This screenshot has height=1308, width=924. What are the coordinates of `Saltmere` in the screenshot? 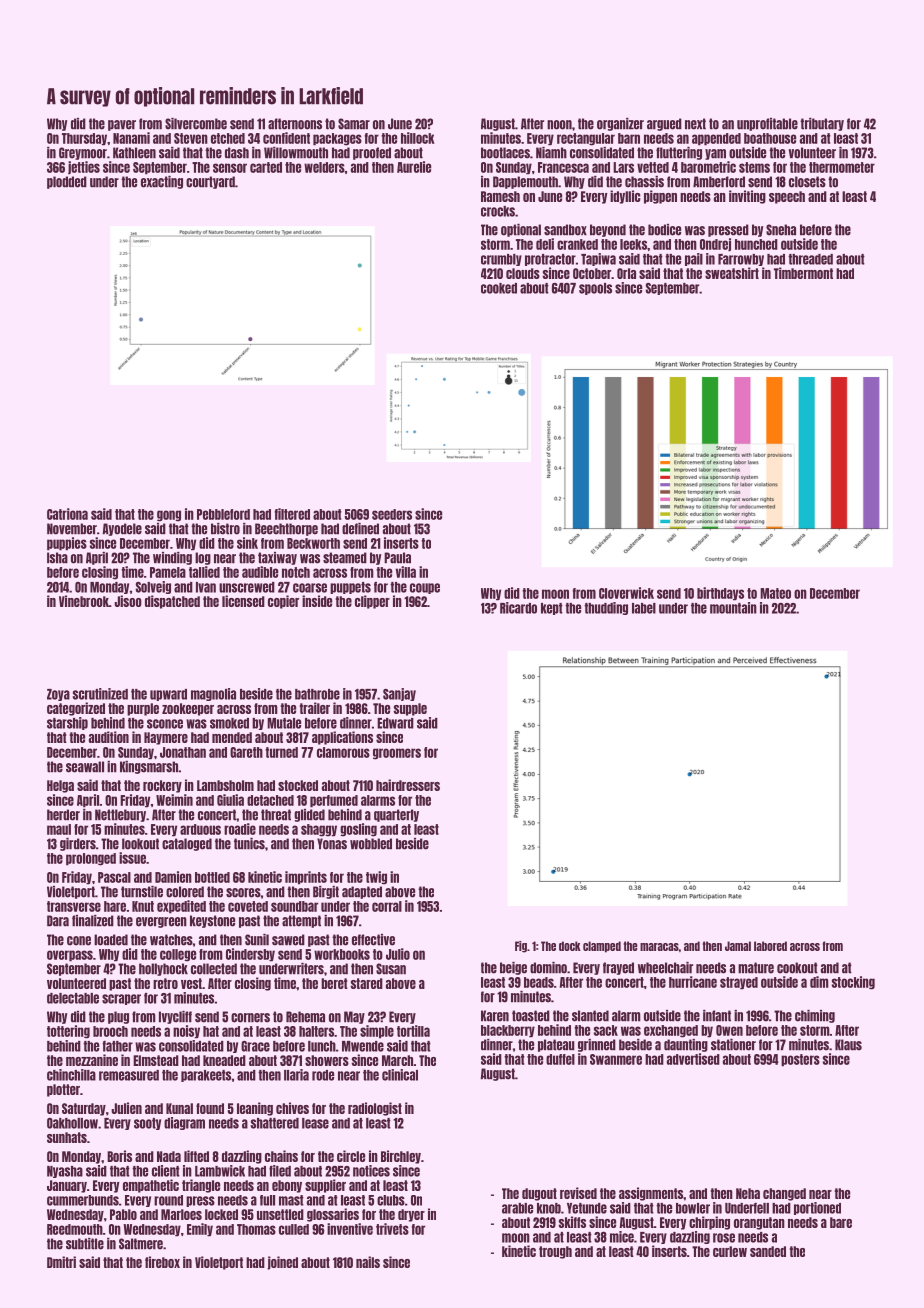 It's located at (141, 1244).
